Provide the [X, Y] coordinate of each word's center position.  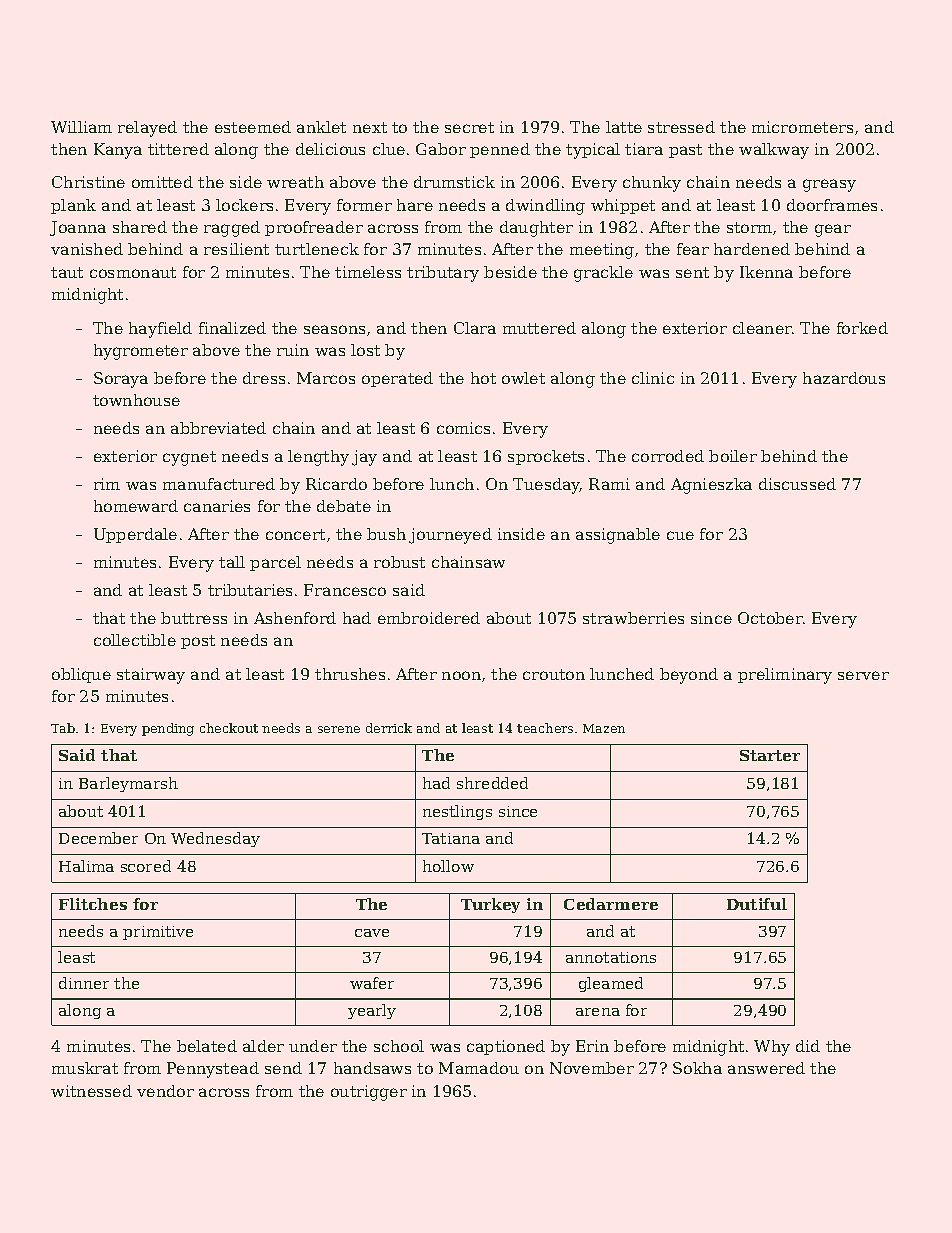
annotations [611, 957]
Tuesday [546, 486]
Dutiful [757, 904]
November [592, 1068]
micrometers [802, 127]
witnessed [91, 1091]
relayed [147, 129]
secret [469, 127]
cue [680, 535]
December [98, 838]
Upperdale [135, 535]
